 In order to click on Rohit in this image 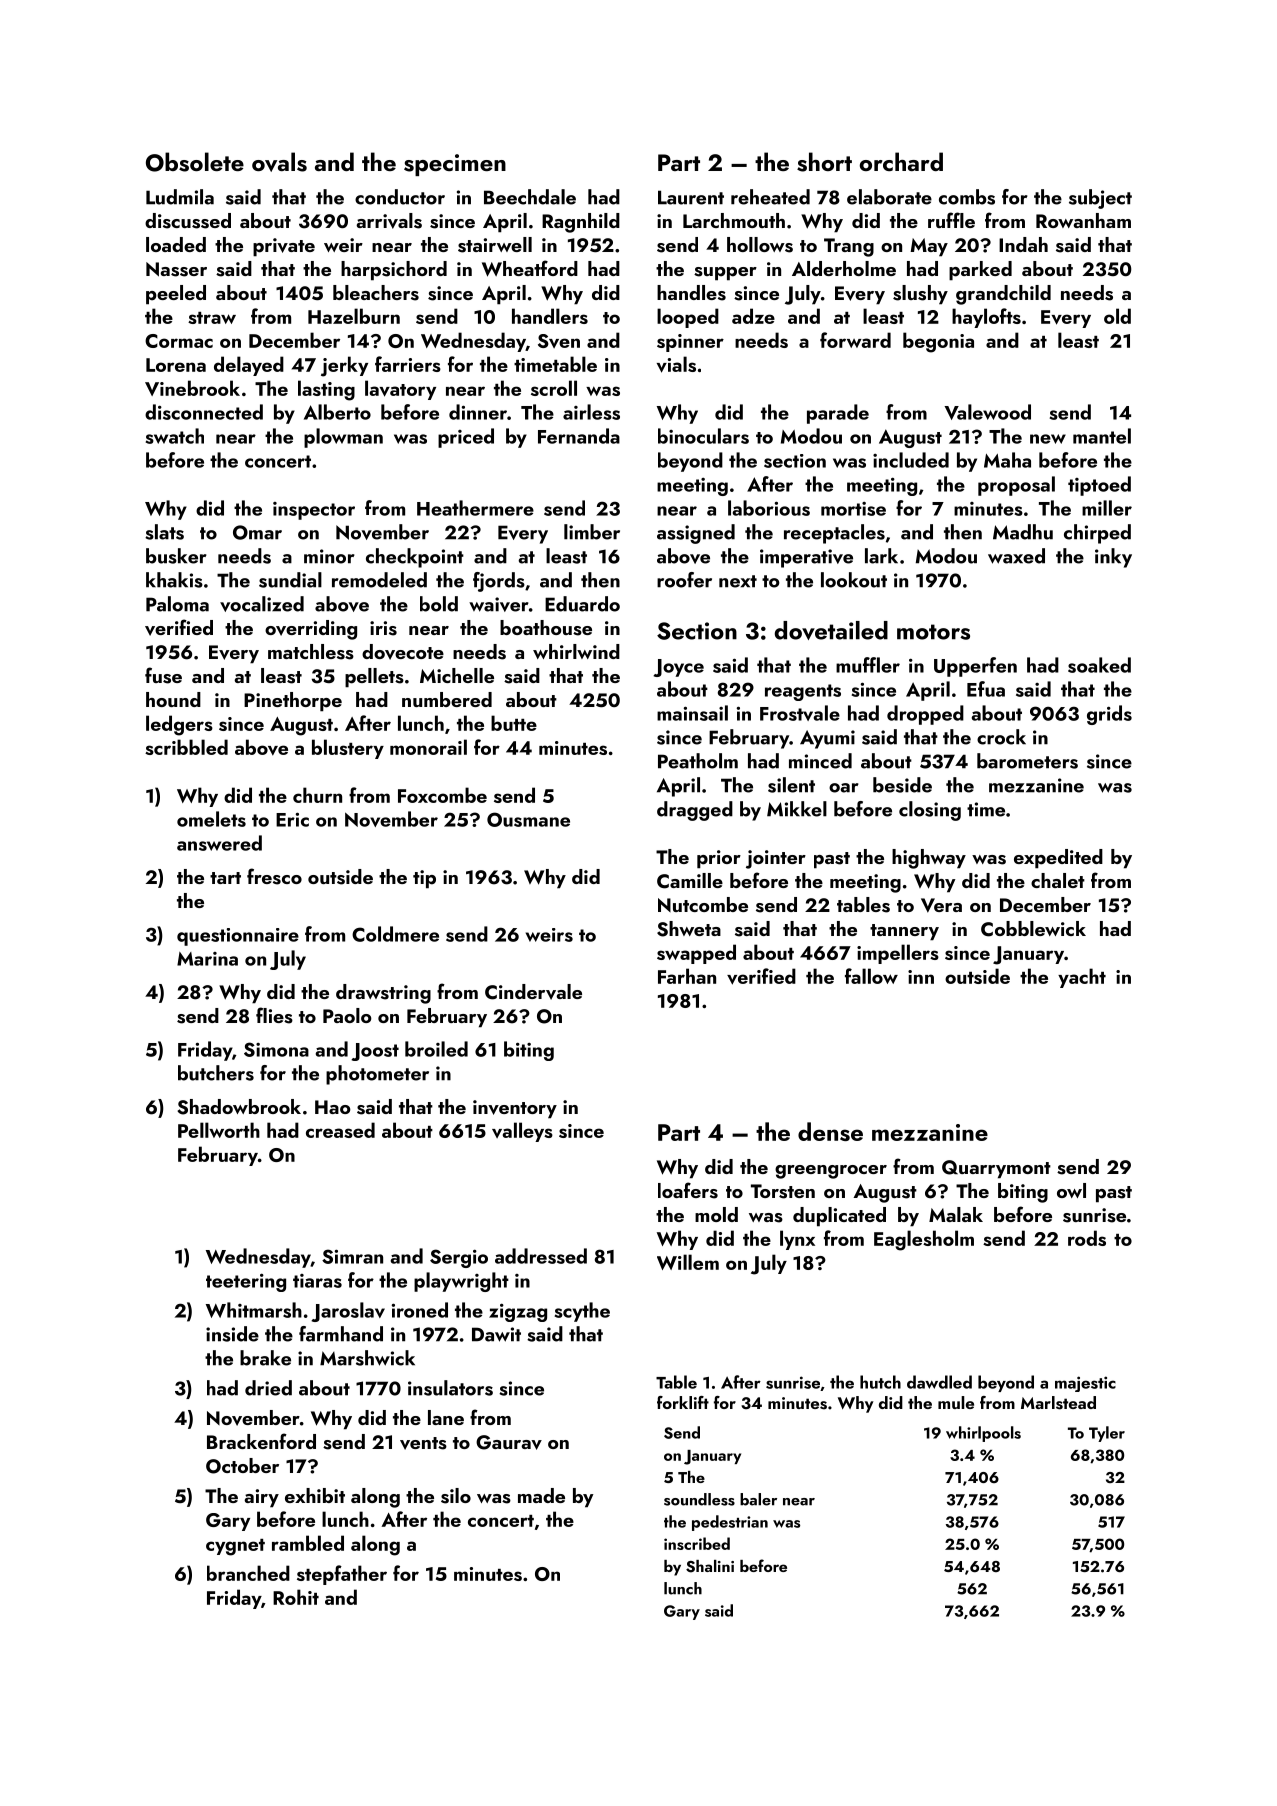, I will do `click(296, 1597)`.
